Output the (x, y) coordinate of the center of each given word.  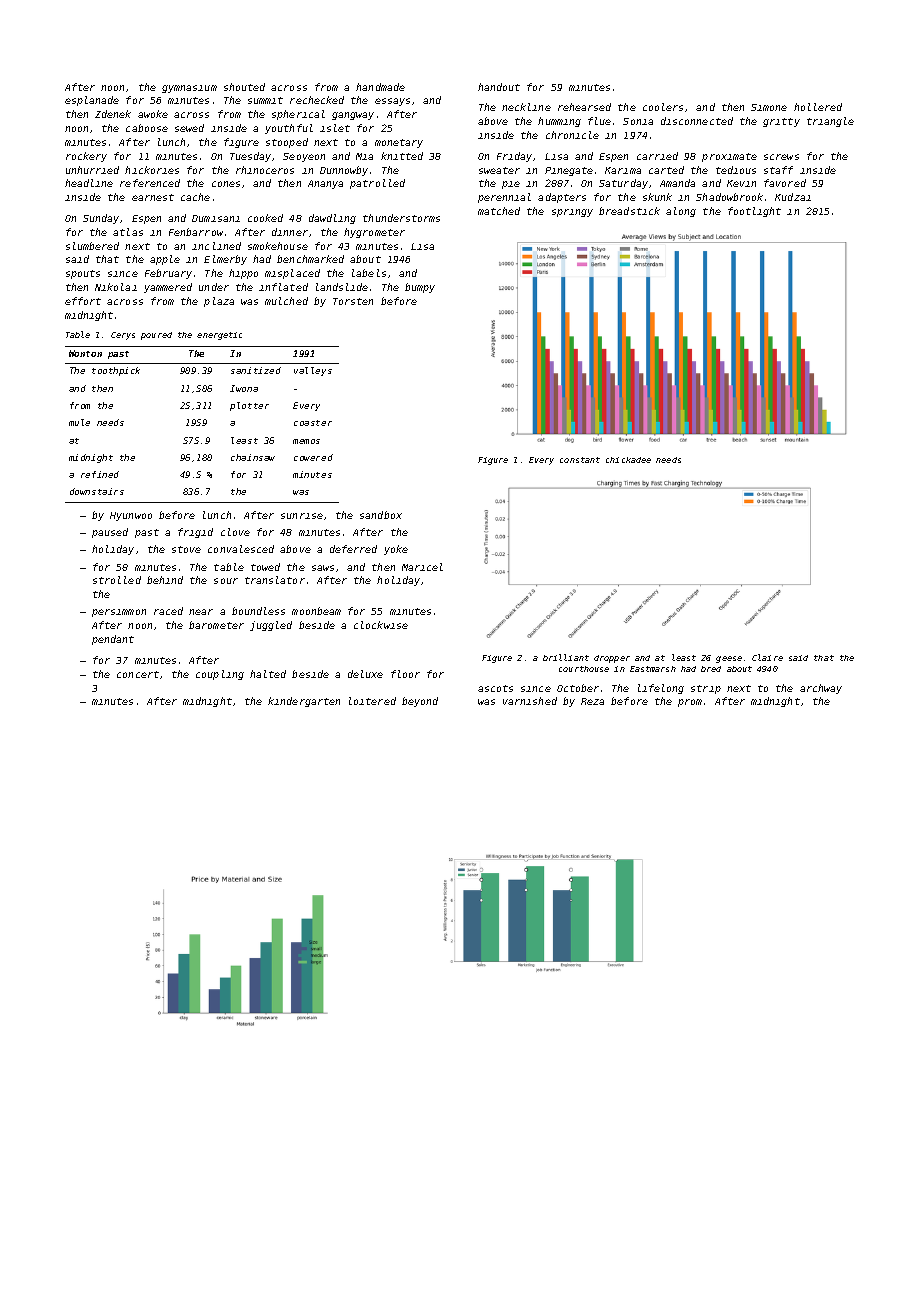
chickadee (628, 460)
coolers (663, 107)
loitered (372, 701)
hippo (243, 274)
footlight (754, 212)
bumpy (420, 288)
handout (499, 87)
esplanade (92, 101)
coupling (220, 675)
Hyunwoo (131, 516)
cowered (313, 457)
